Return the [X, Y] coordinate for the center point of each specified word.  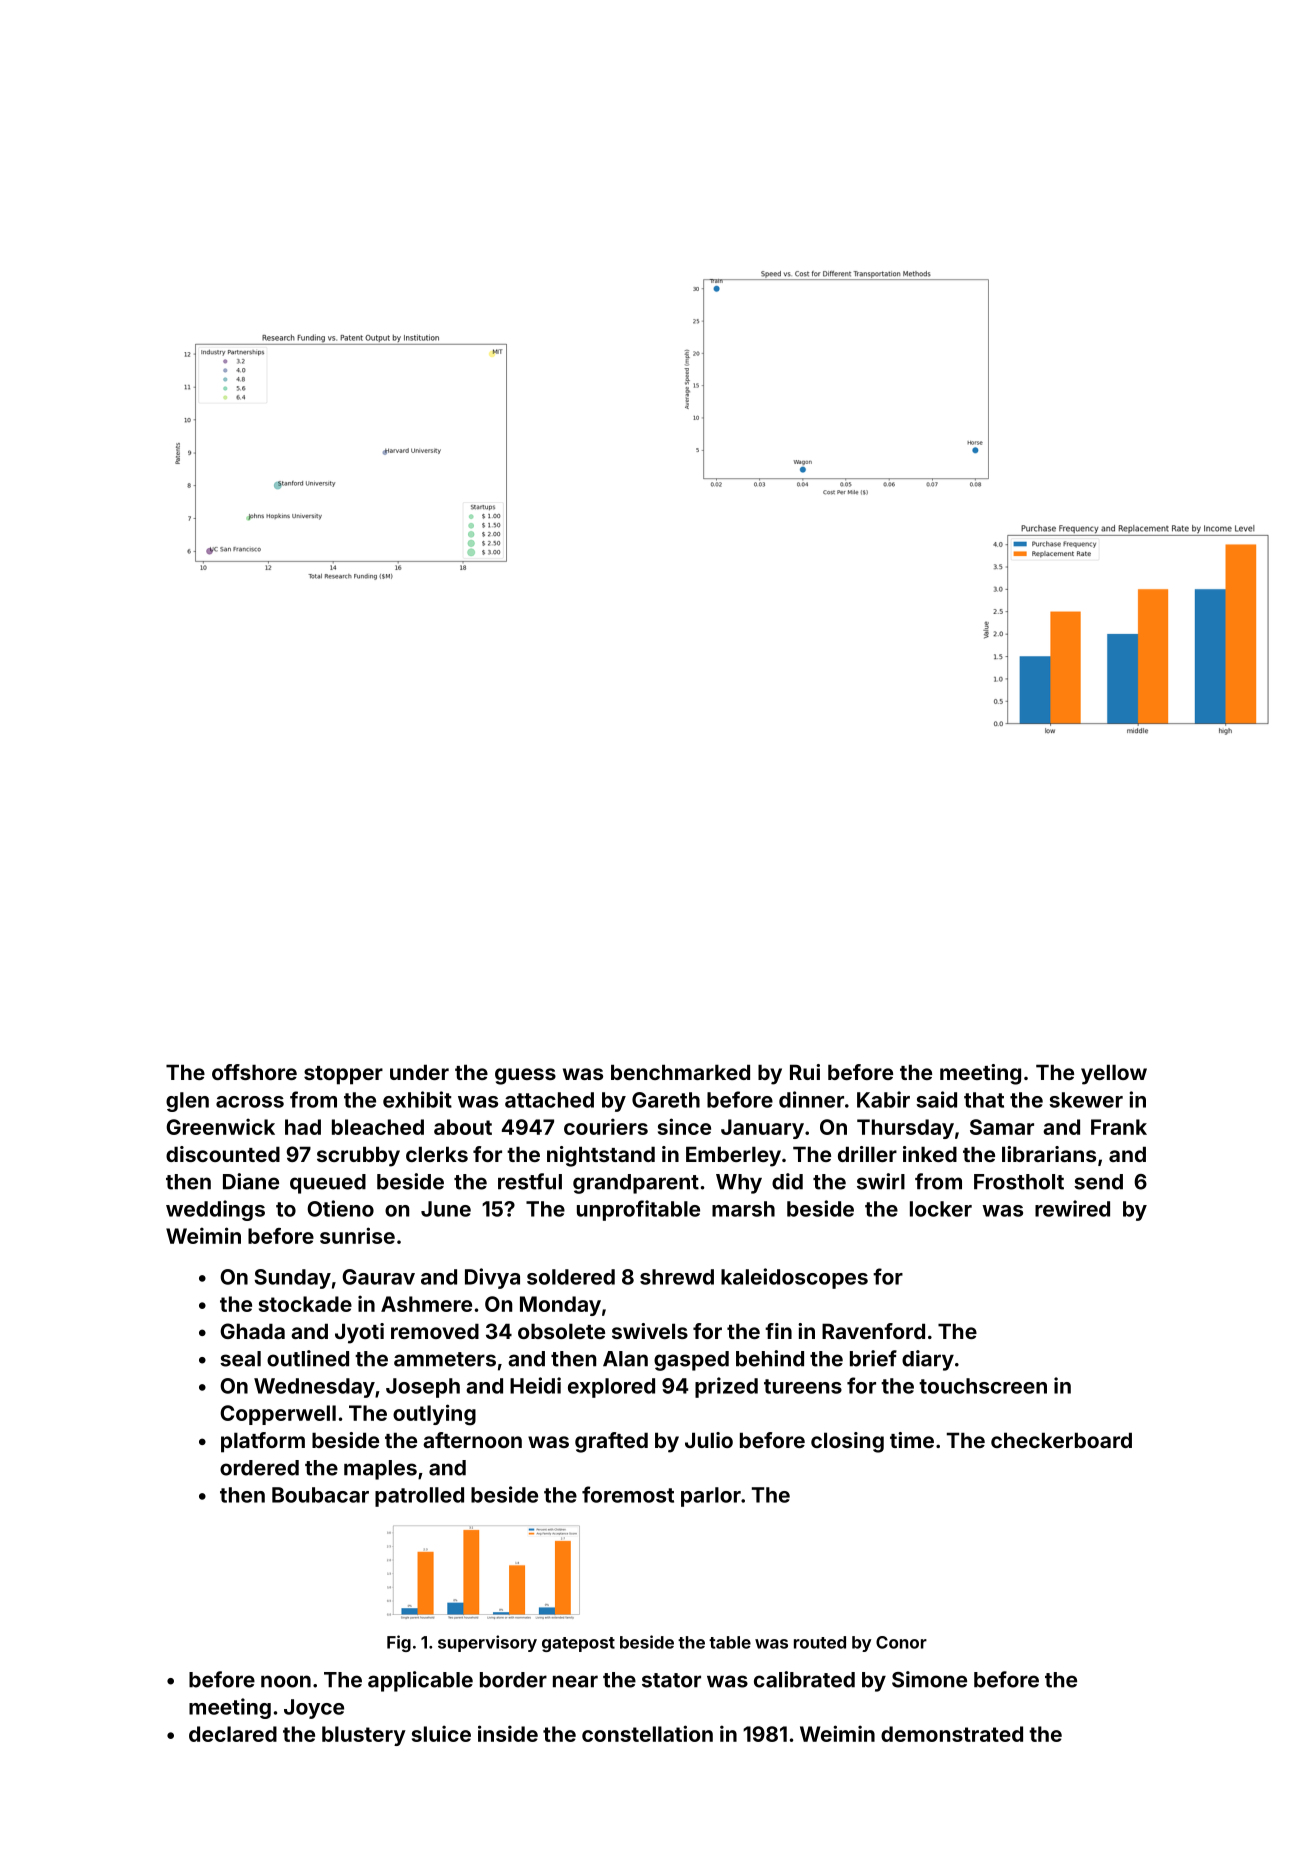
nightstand [601, 1156]
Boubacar [320, 1495]
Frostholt [1019, 1182]
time [912, 1440]
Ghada [252, 1331]
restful [530, 1181]
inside [508, 1733]
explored [611, 1388]
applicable [420, 1681]
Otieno [340, 1208]
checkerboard [1061, 1440]
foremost [628, 1494]
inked [930, 1154]
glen [187, 1102]
